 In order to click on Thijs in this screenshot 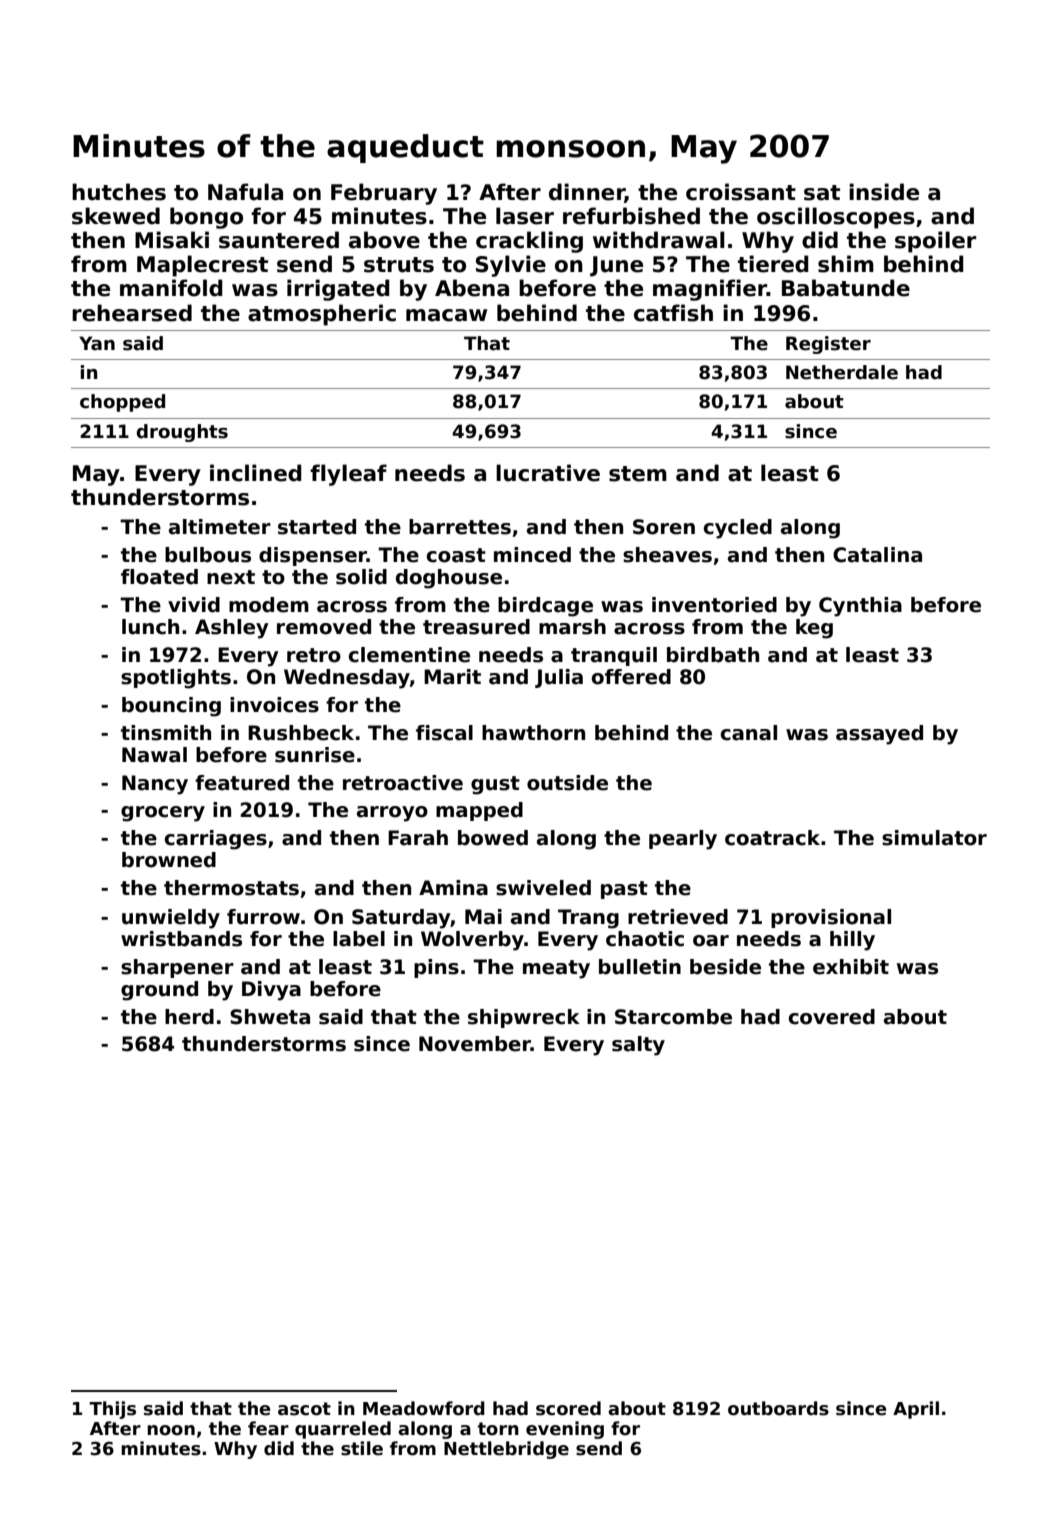, I will do `click(112, 1410)`.
